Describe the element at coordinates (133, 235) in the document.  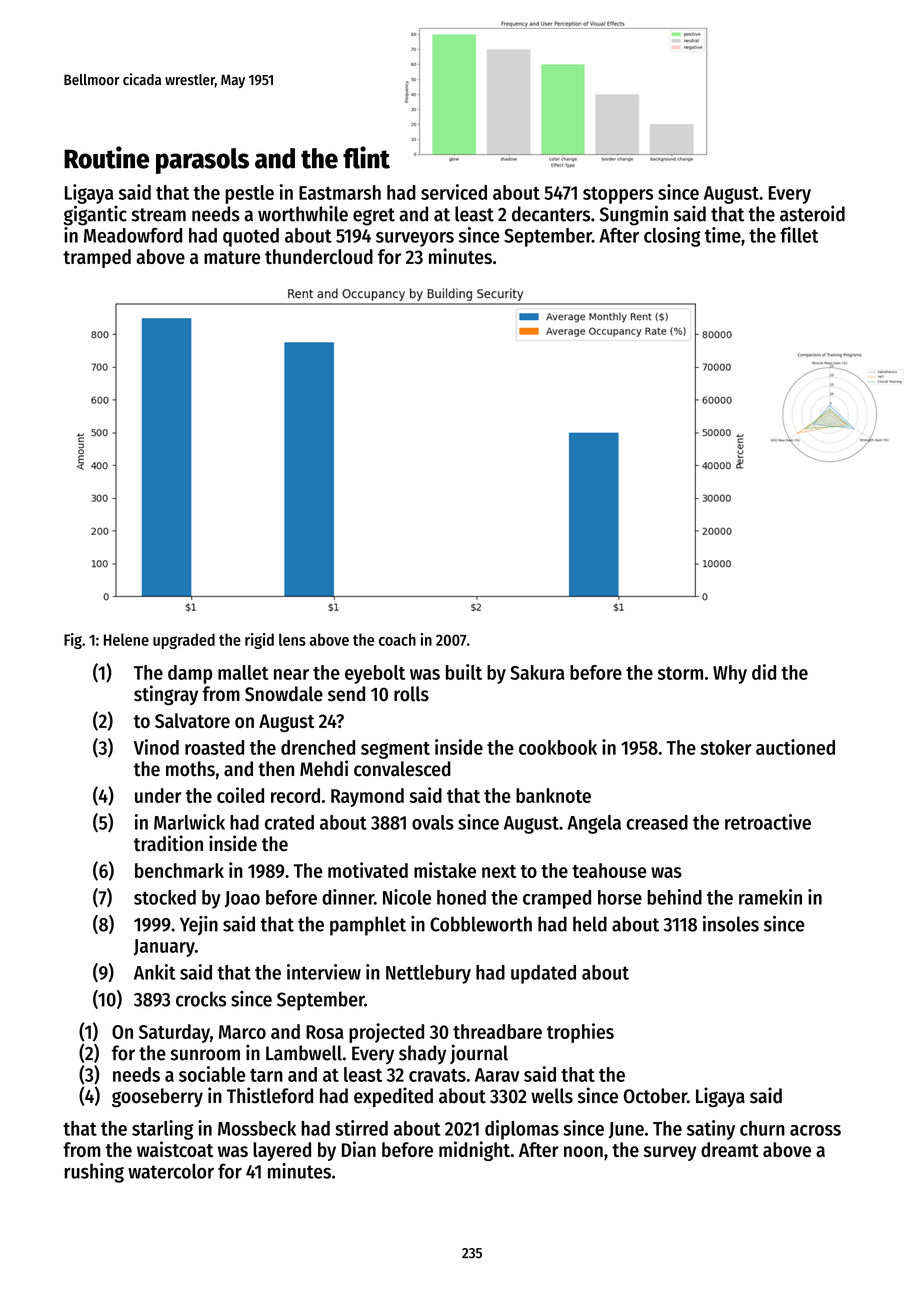
I see `Meadowford` at that location.
